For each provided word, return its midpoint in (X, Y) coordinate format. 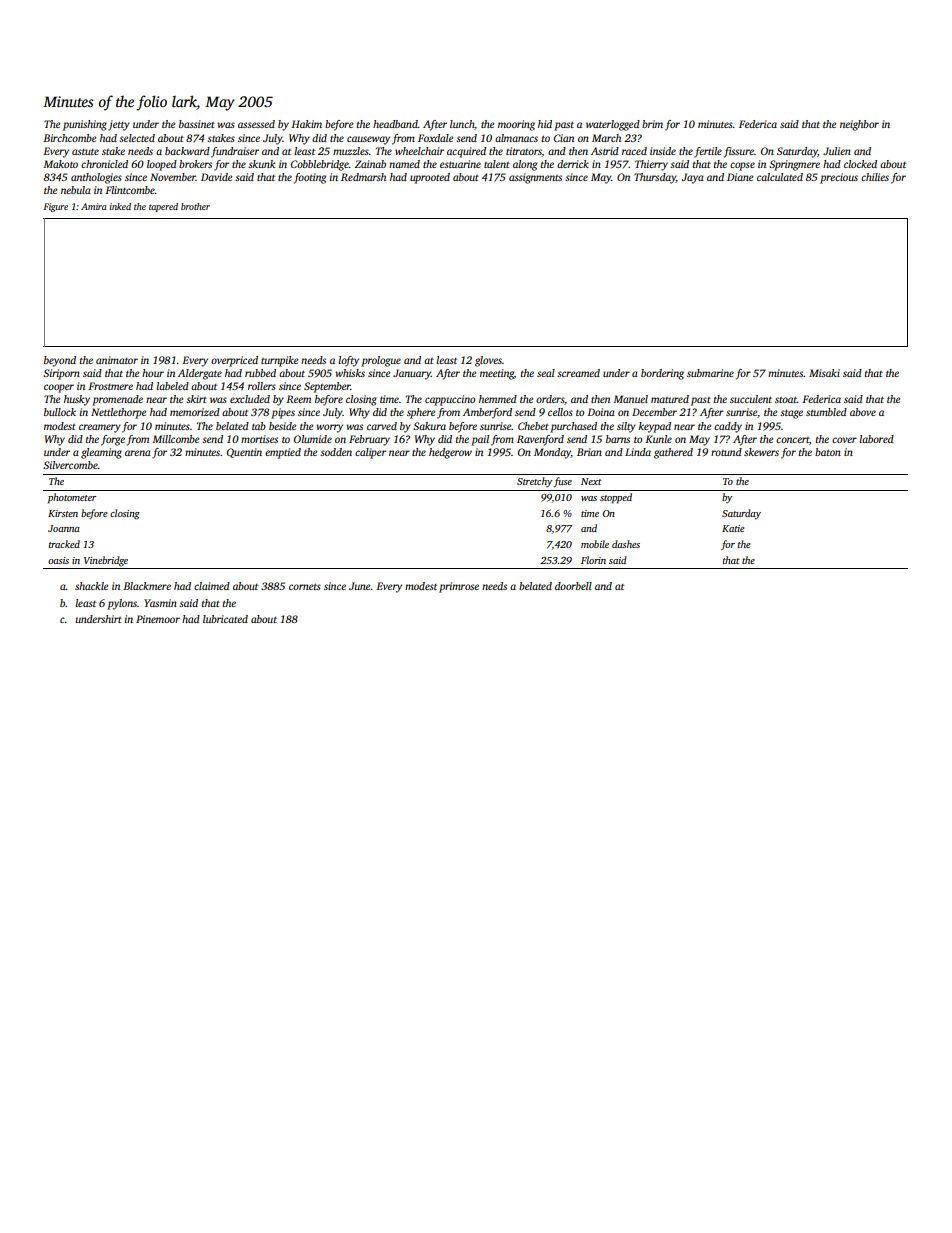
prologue (381, 361)
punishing (85, 125)
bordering (662, 374)
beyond (60, 361)
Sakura (429, 426)
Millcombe (175, 439)
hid (545, 124)
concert (792, 440)
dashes (626, 544)
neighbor (859, 125)
